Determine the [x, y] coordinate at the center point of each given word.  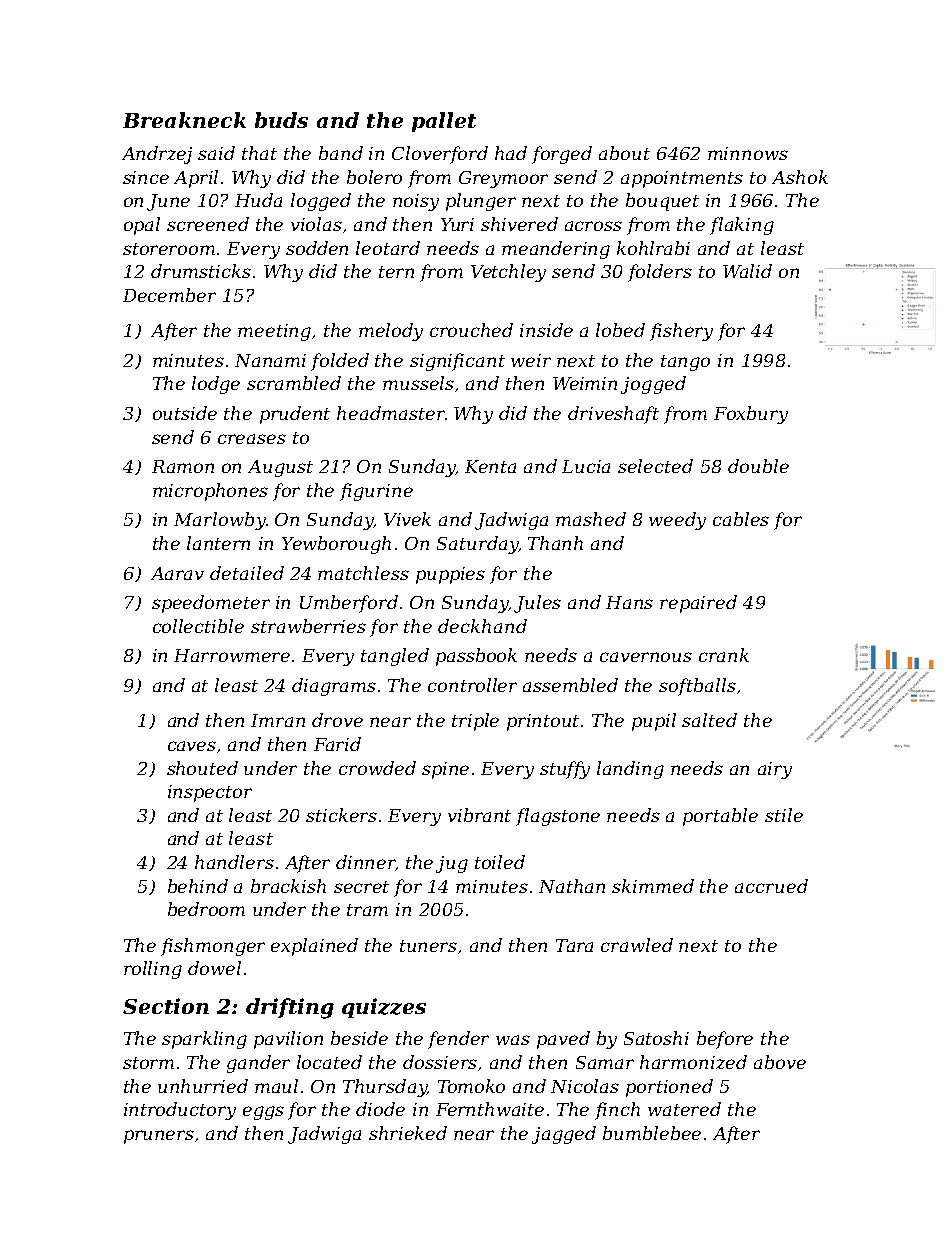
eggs [263, 1113]
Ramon [183, 466]
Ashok [800, 177]
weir [531, 360]
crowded [377, 768]
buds [281, 120]
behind [198, 886]
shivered [519, 224]
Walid [747, 271]
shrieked [408, 1133]
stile [784, 815]
